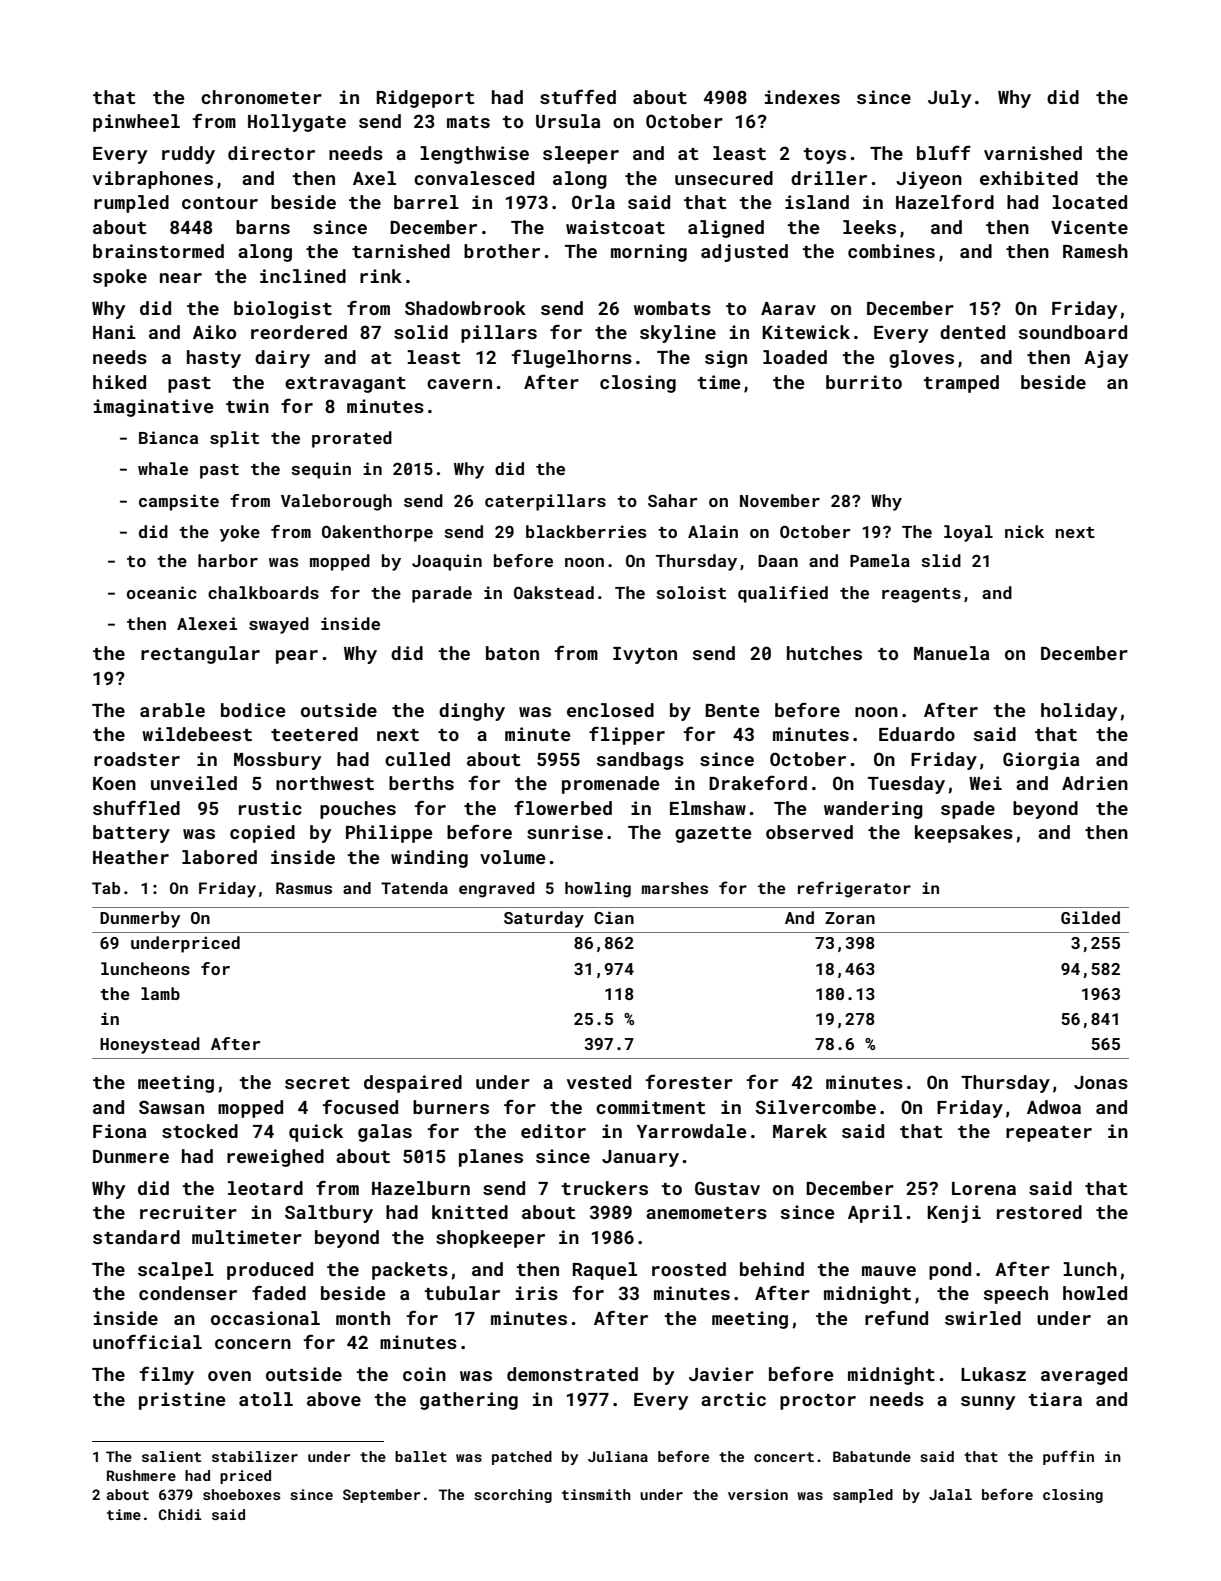 This page has height=1581, width=1221. I want to click on observed, so click(809, 832).
